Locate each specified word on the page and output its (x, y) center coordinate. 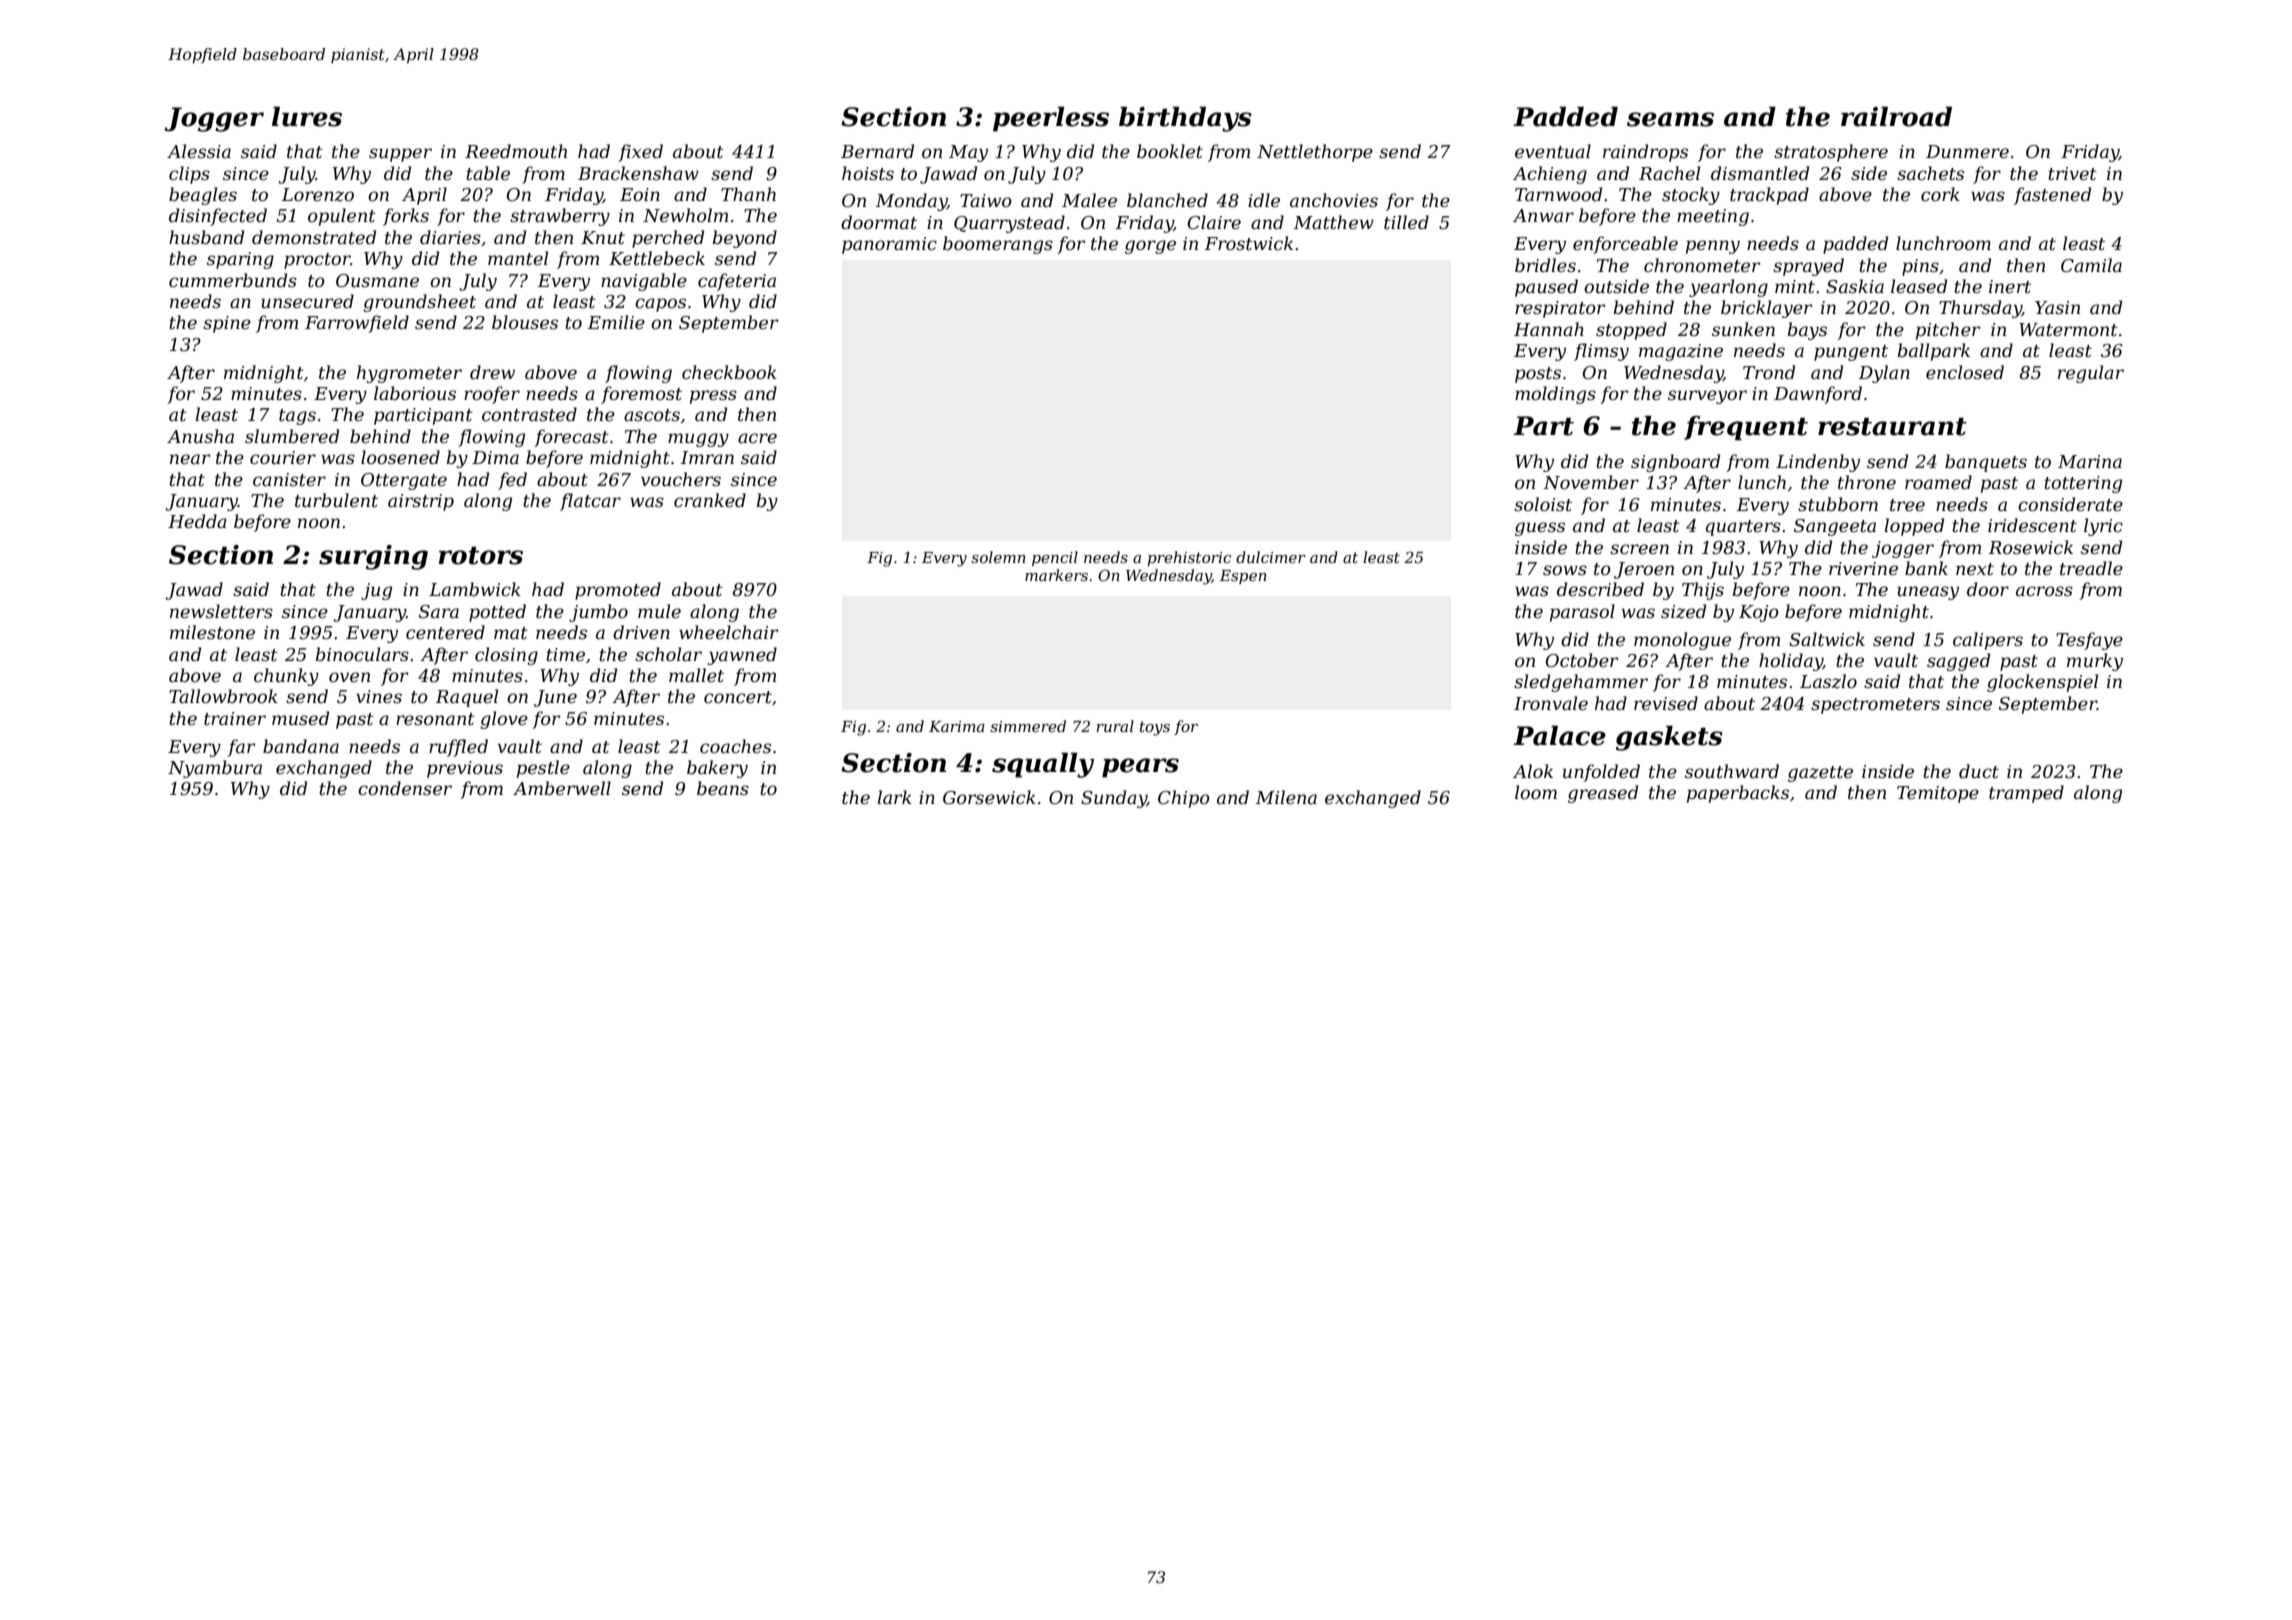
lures (307, 117)
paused (1546, 288)
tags (297, 417)
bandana (301, 746)
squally (1043, 765)
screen (1639, 549)
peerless (1051, 119)
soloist (1543, 504)
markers (1056, 575)
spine (227, 324)
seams (1670, 119)
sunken (1743, 329)
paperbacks (1738, 794)
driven (641, 632)
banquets (1986, 463)
